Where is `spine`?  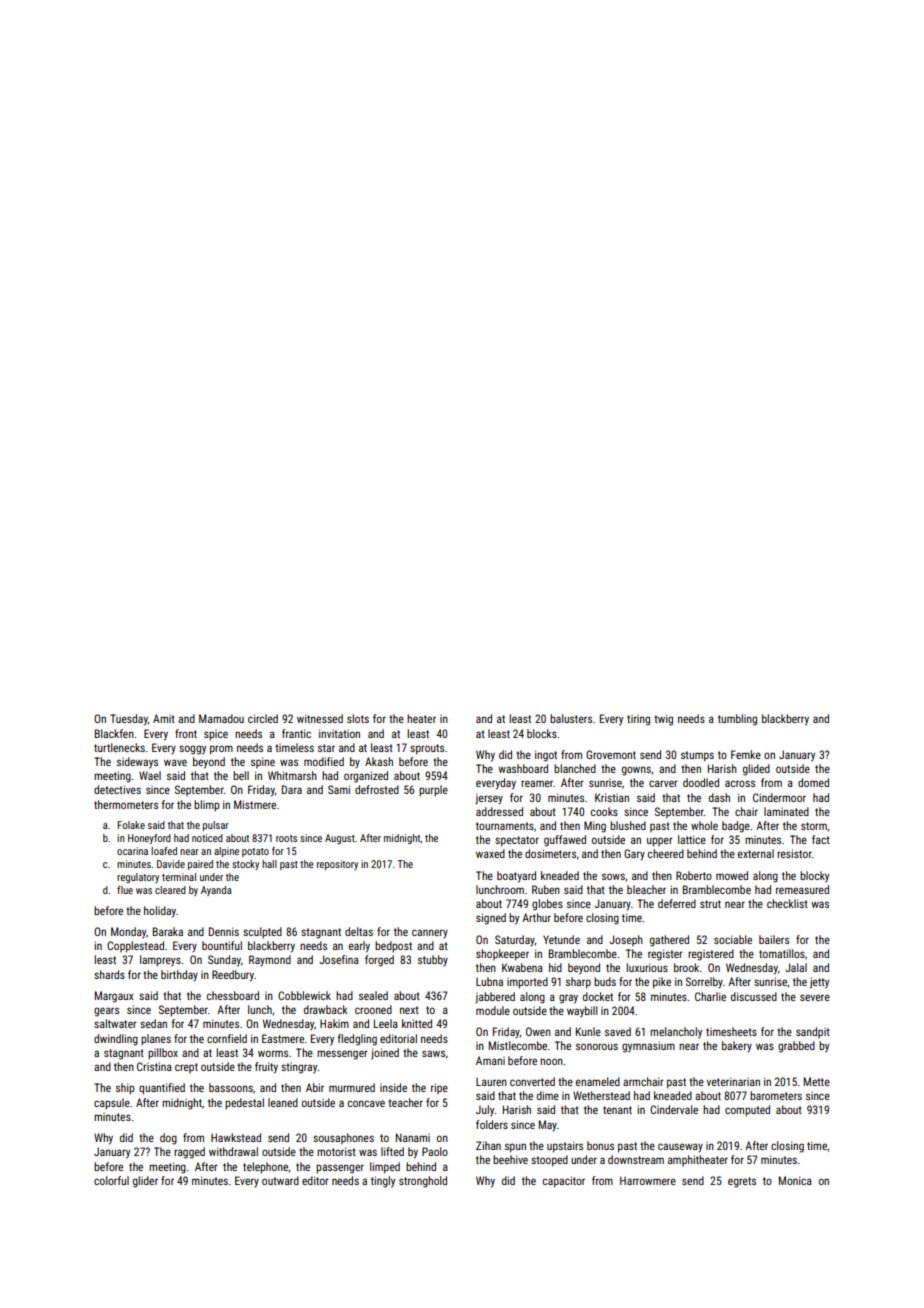 spine is located at coordinates (263, 762).
